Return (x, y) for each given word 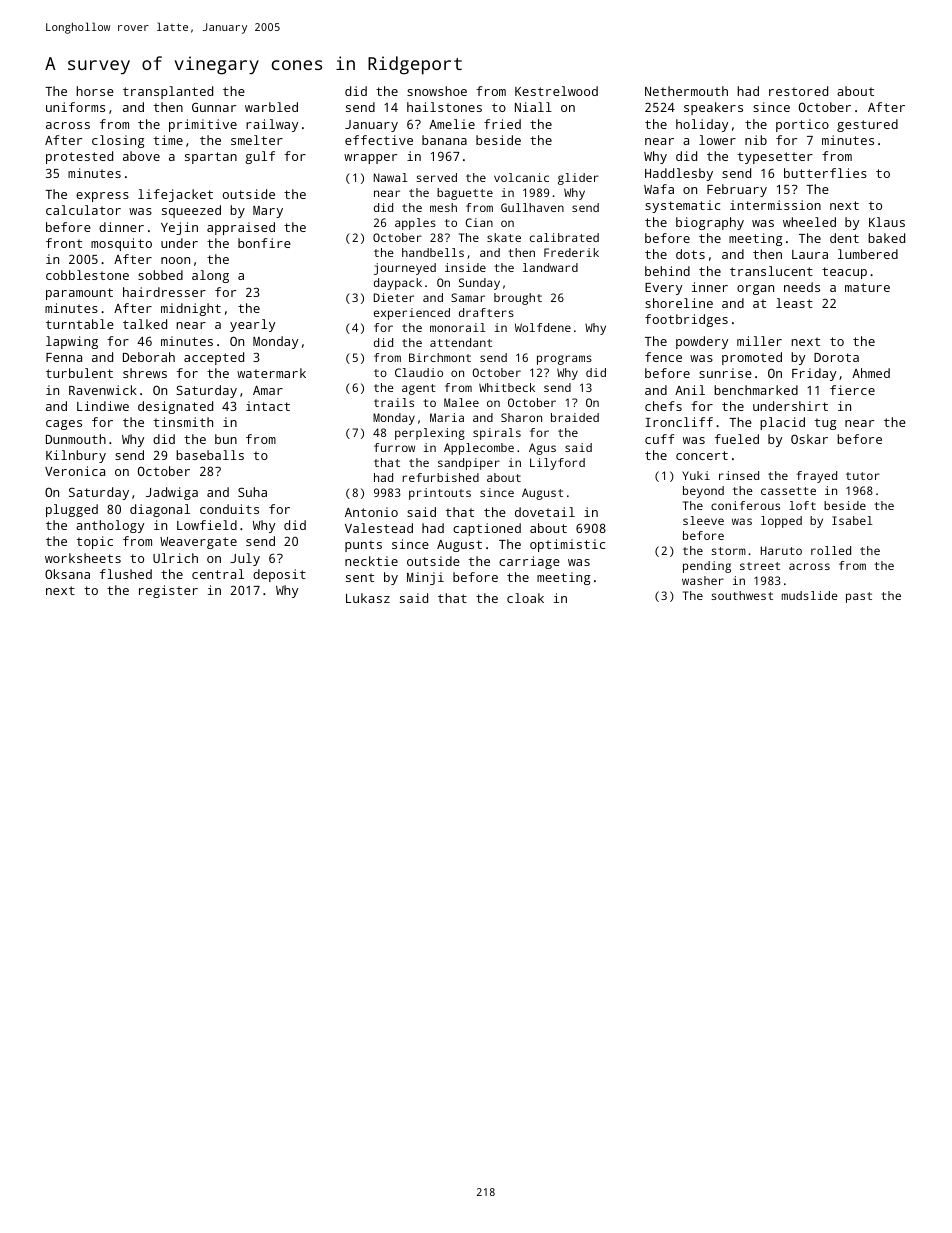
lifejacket (175, 195)
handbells (433, 252)
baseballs (210, 455)
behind (667, 271)
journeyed (405, 269)
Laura (810, 254)
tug (825, 424)
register (168, 591)
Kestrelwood (556, 91)
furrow (394, 447)
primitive (203, 125)
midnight (191, 309)
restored (798, 91)
